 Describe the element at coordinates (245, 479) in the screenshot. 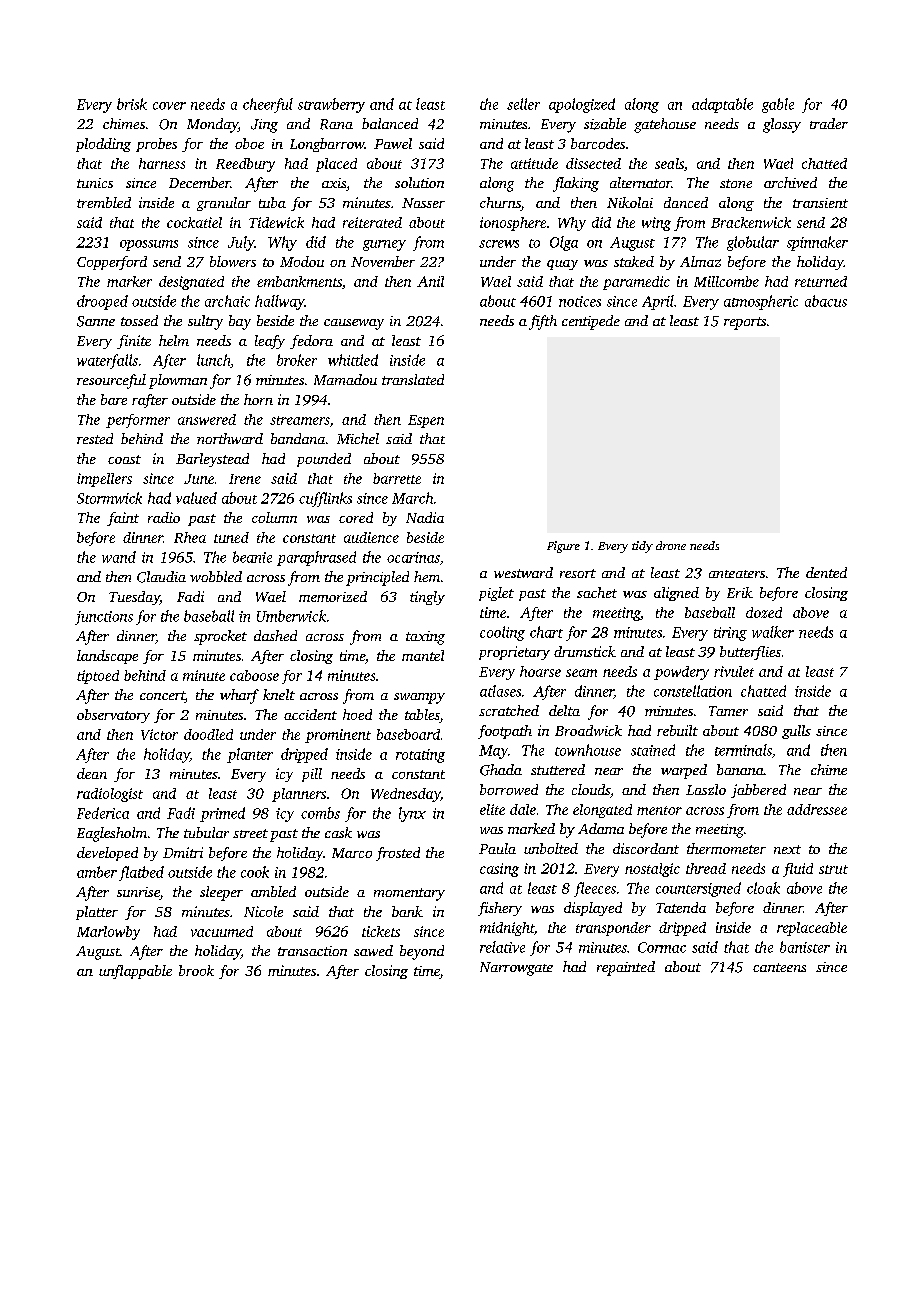

I see `Irene` at that location.
